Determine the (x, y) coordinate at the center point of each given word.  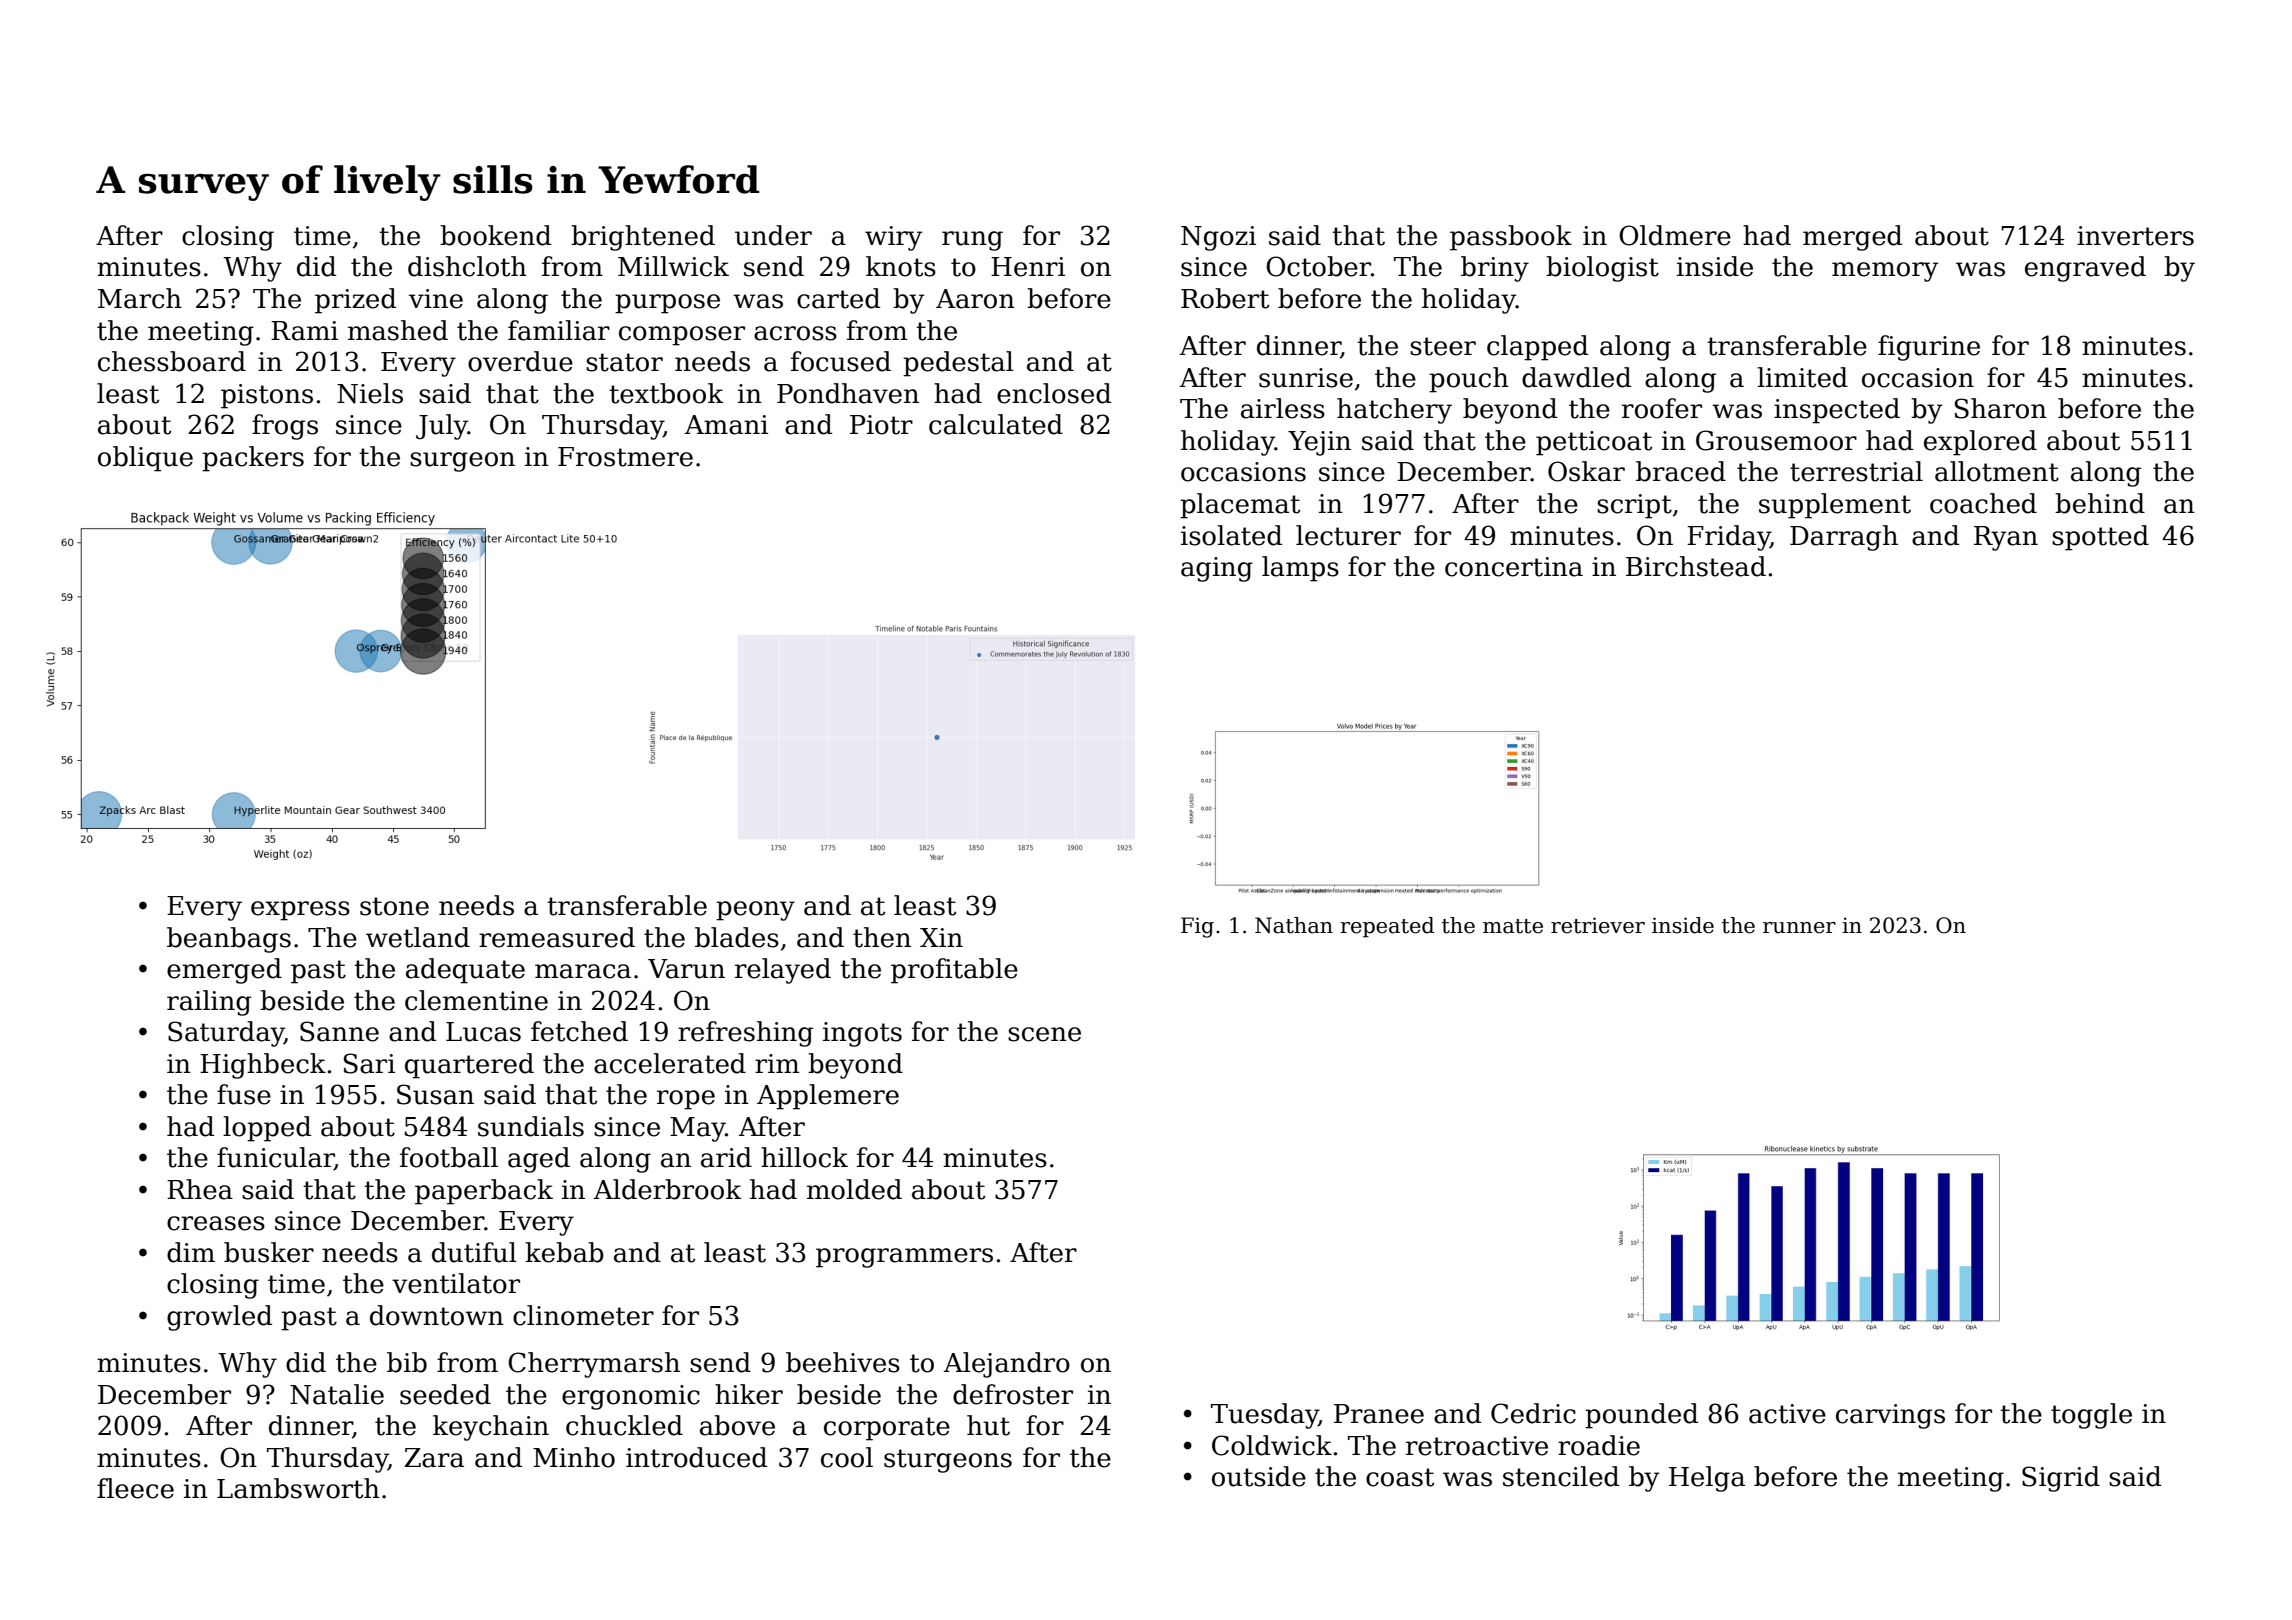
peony (755, 911)
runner (1799, 928)
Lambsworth (298, 1488)
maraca (583, 971)
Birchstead (1696, 566)
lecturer (1348, 535)
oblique (145, 459)
